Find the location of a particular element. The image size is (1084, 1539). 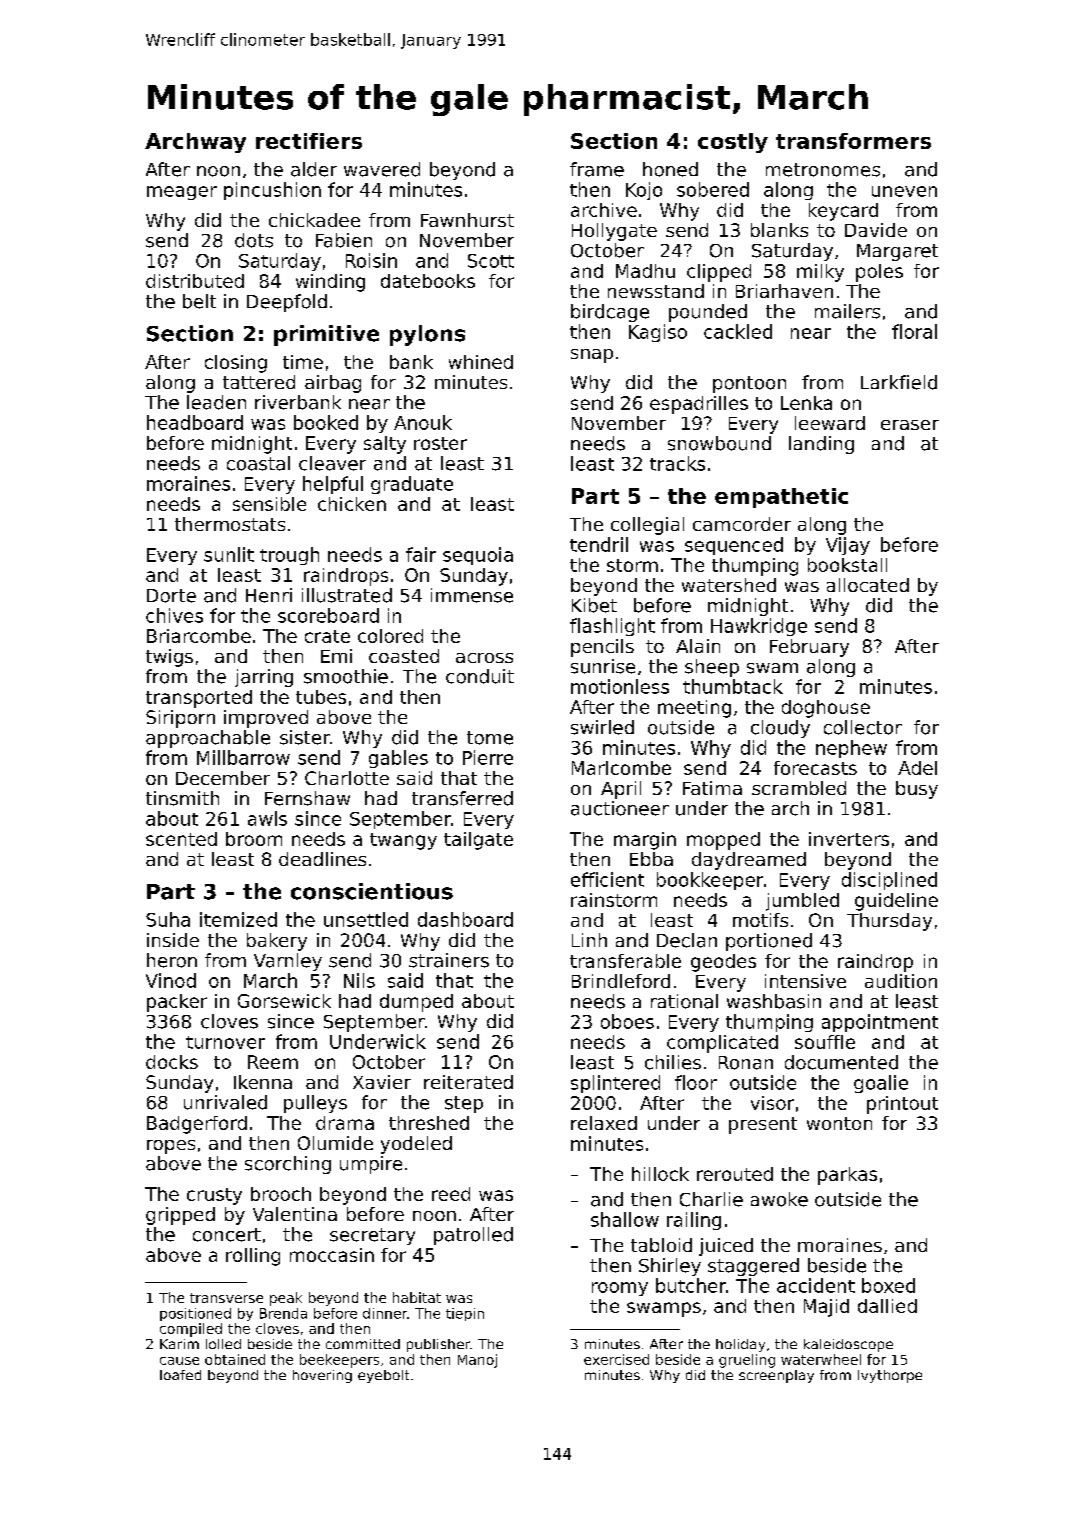

pontoon is located at coordinates (749, 384).
